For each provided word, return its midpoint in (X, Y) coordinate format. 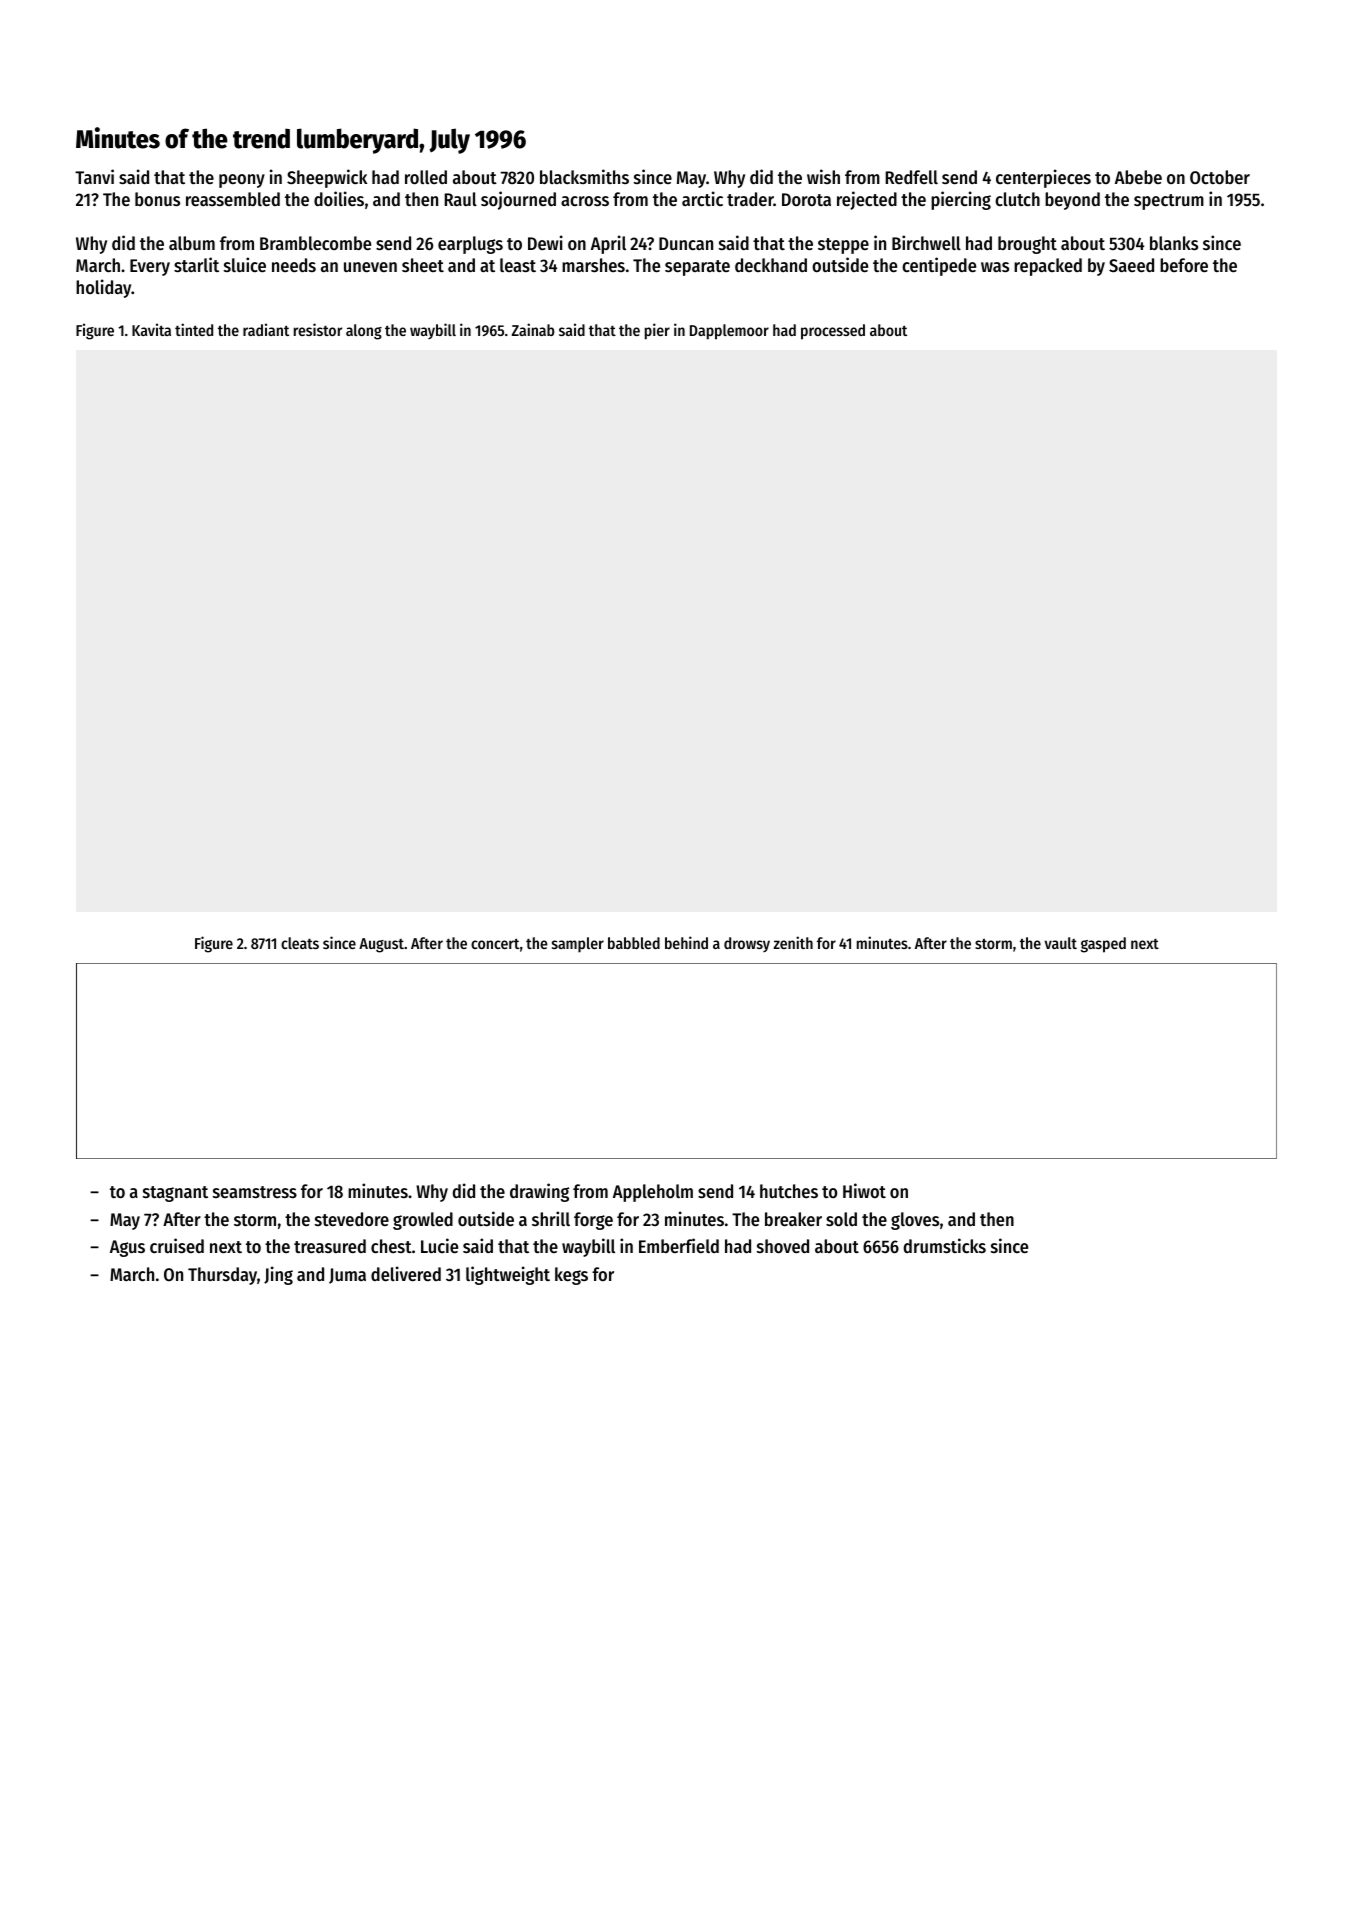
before (1184, 265)
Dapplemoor (729, 332)
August (381, 945)
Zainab (533, 329)
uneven (370, 267)
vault (1061, 943)
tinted (194, 329)
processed (833, 332)
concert (495, 943)
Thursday (222, 1276)
